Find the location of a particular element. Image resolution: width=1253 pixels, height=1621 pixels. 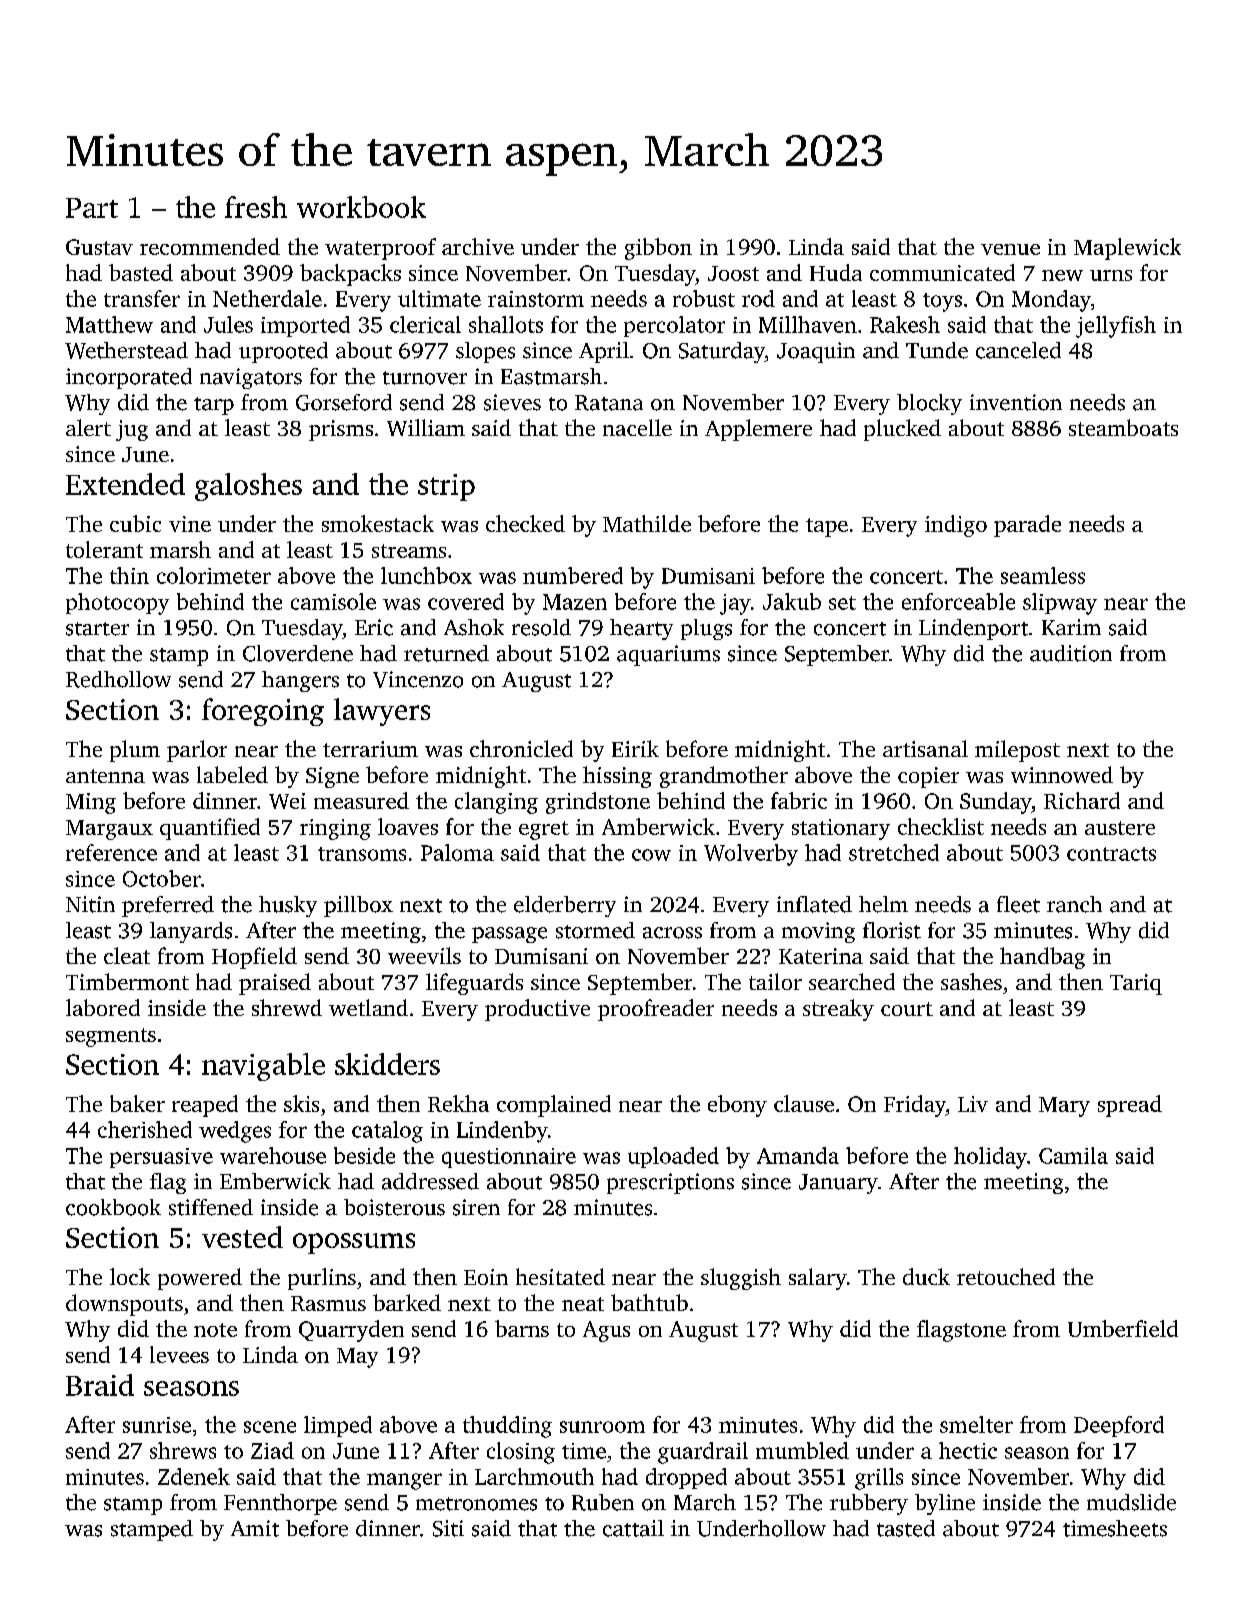

handbag is located at coordinates (1042, 958).
